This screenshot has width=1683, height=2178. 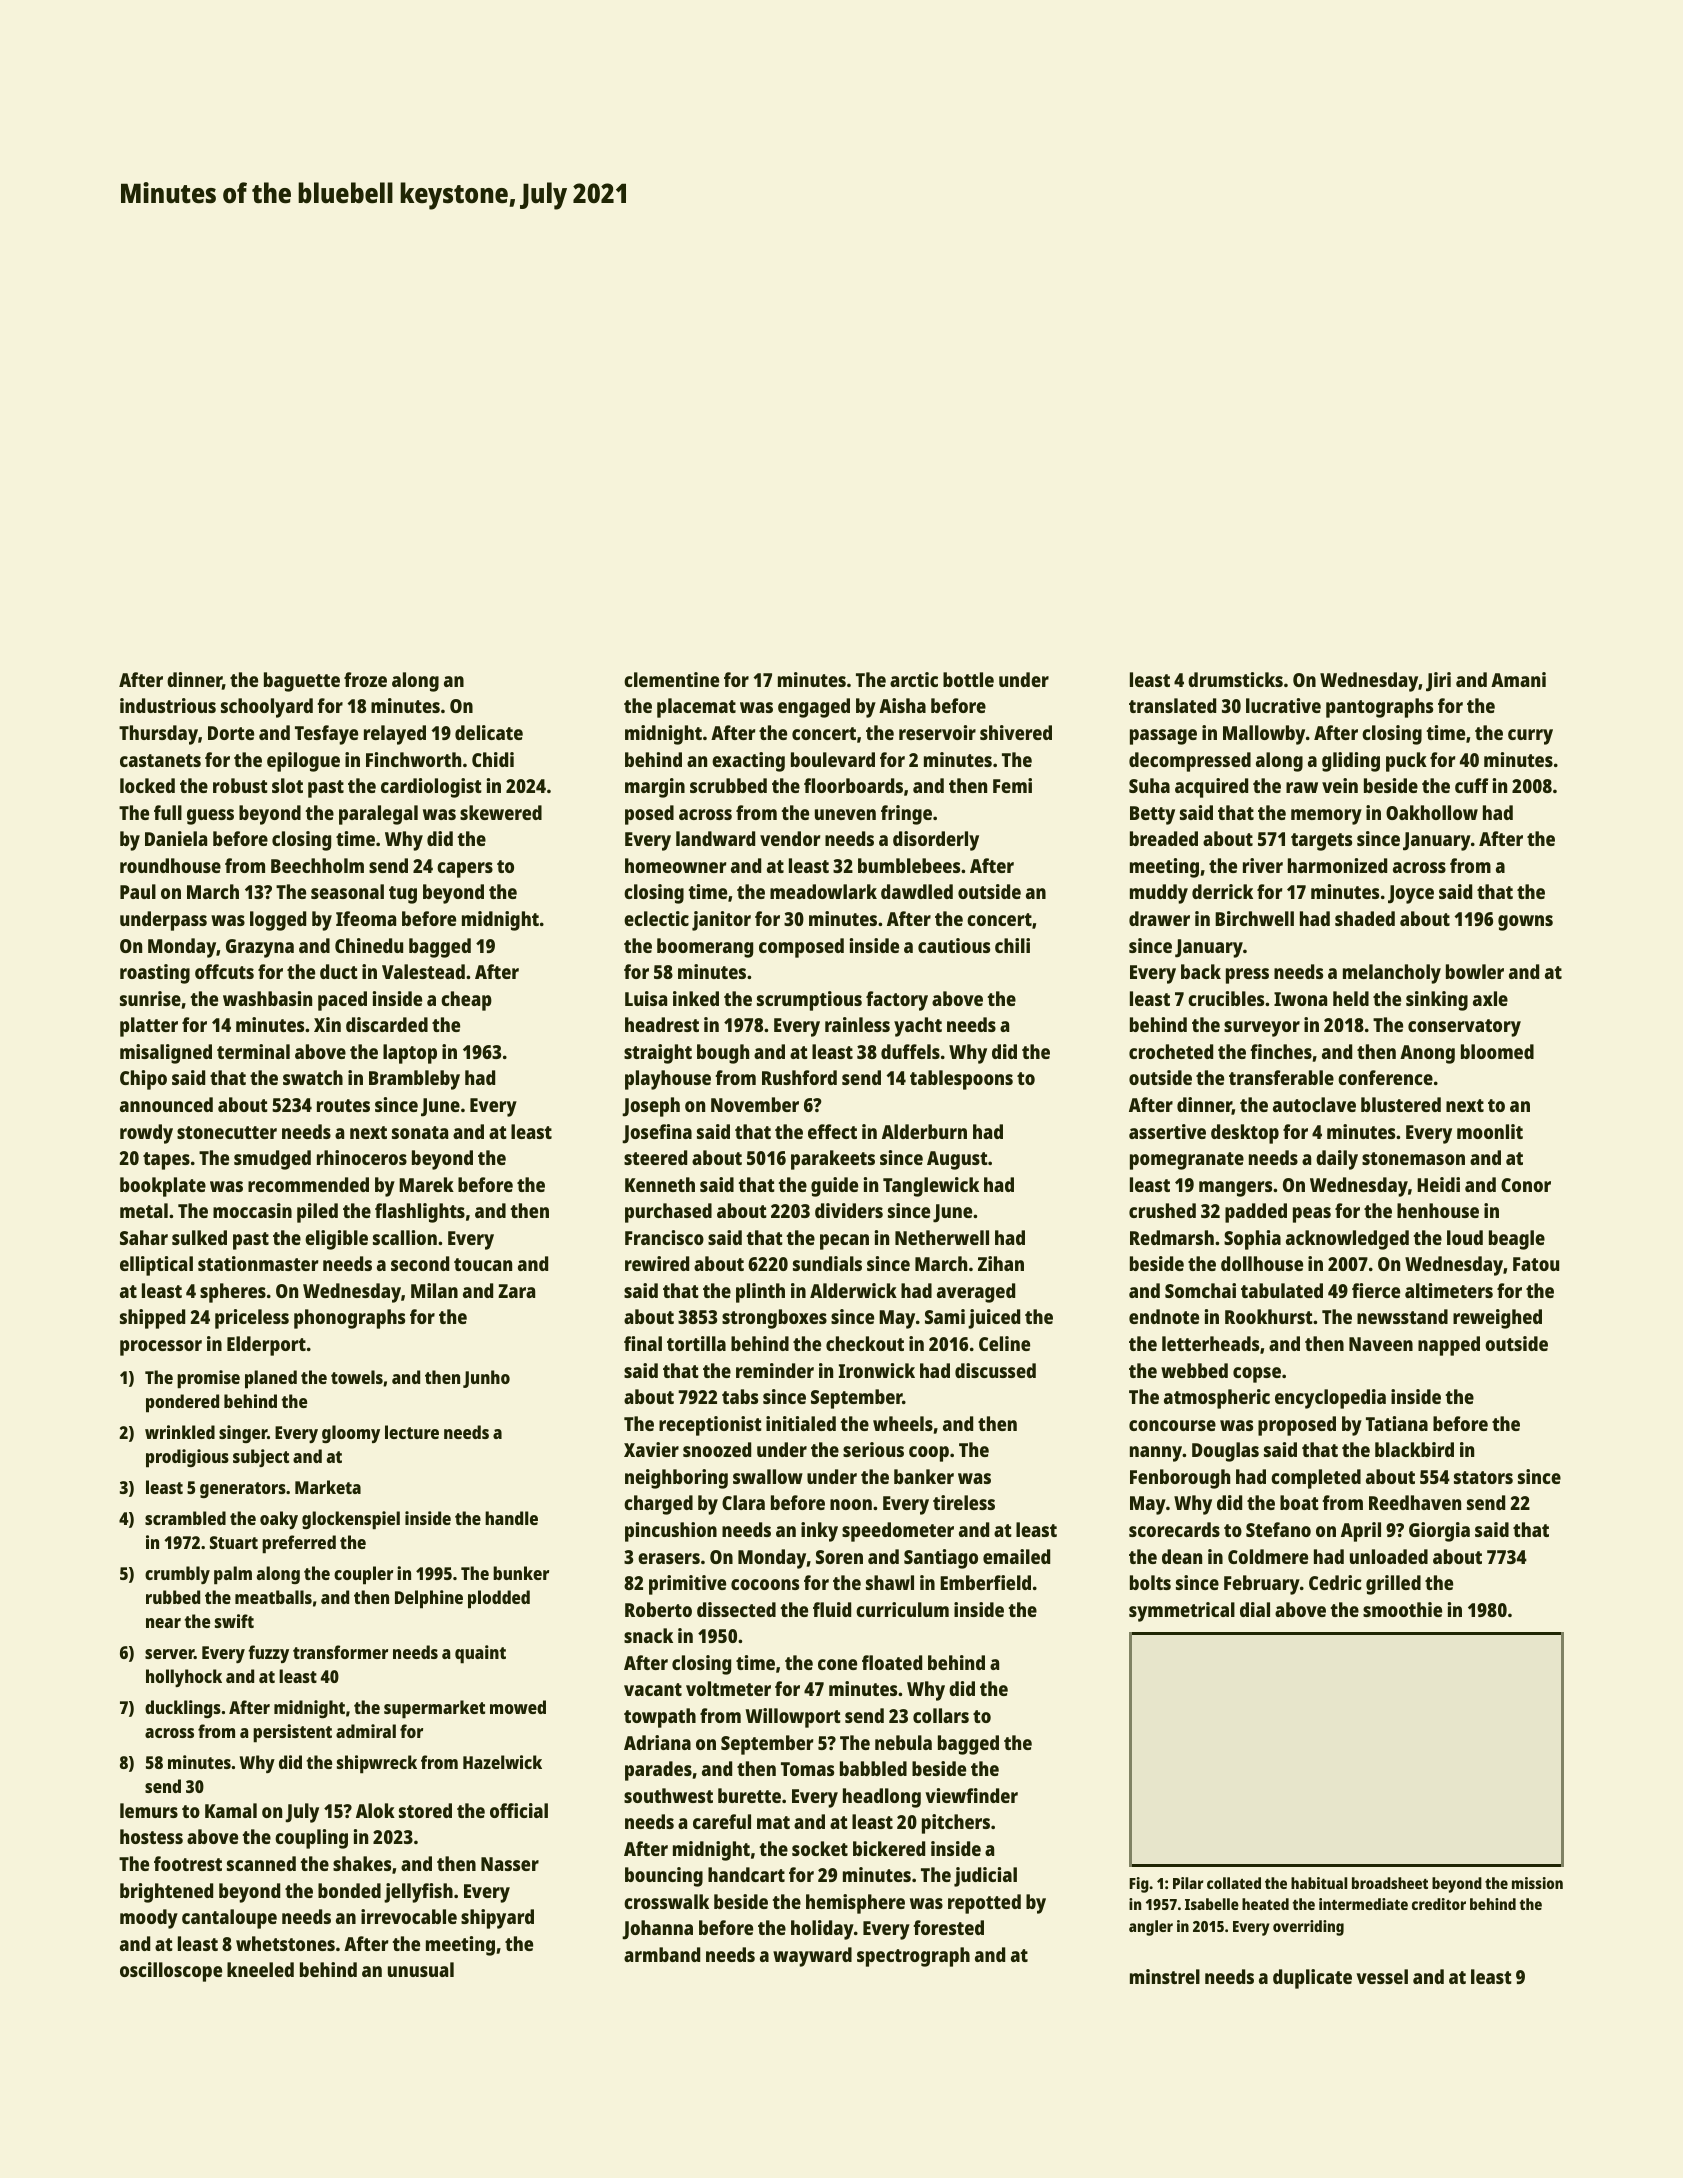 What do you see at coordinates (956, 1824) in the screenshot?
I see `pitchers` at bounding box center [956, 1824].
